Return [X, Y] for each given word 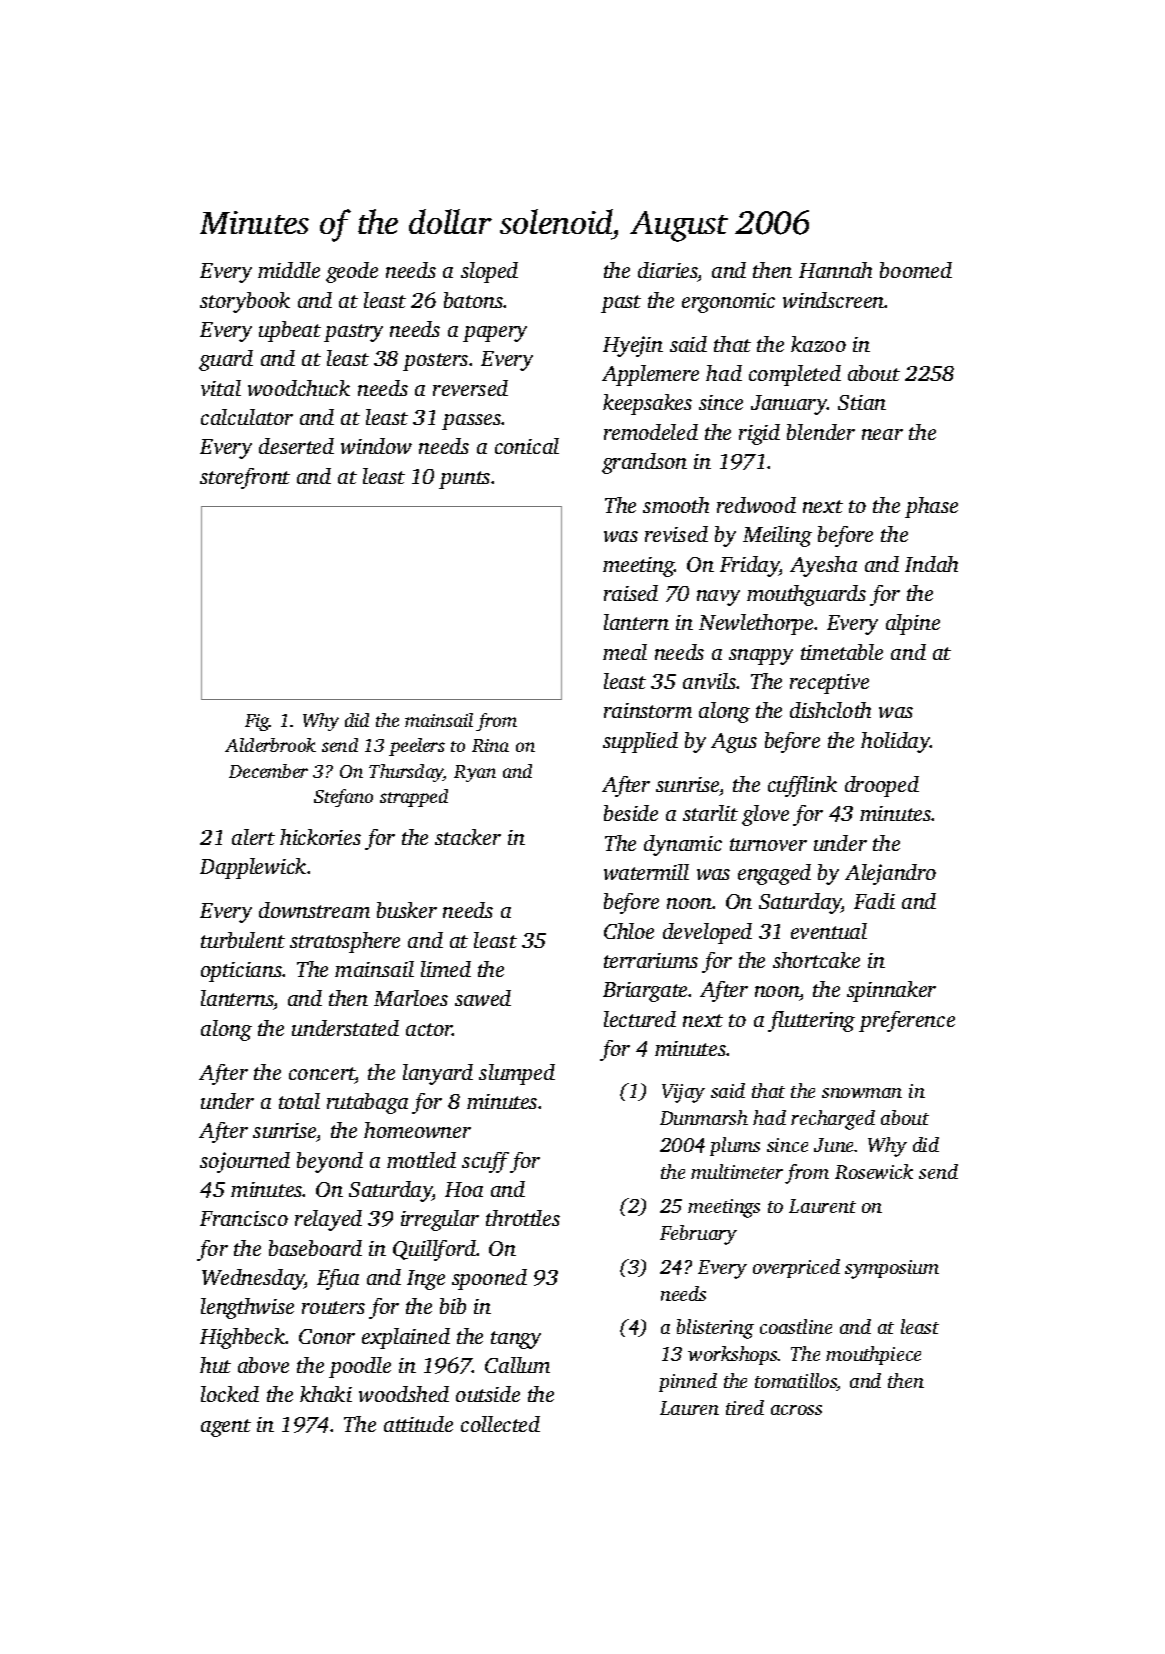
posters [435, 362]
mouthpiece [873, 1355]
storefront [245, 478]
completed [795, 375]
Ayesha [823, 566]
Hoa [464, 1189]
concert [322, 1073]
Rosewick [874, 1171]
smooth [676, 505]
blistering [715, 1329]
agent [226, 1428]
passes [472, 422]
